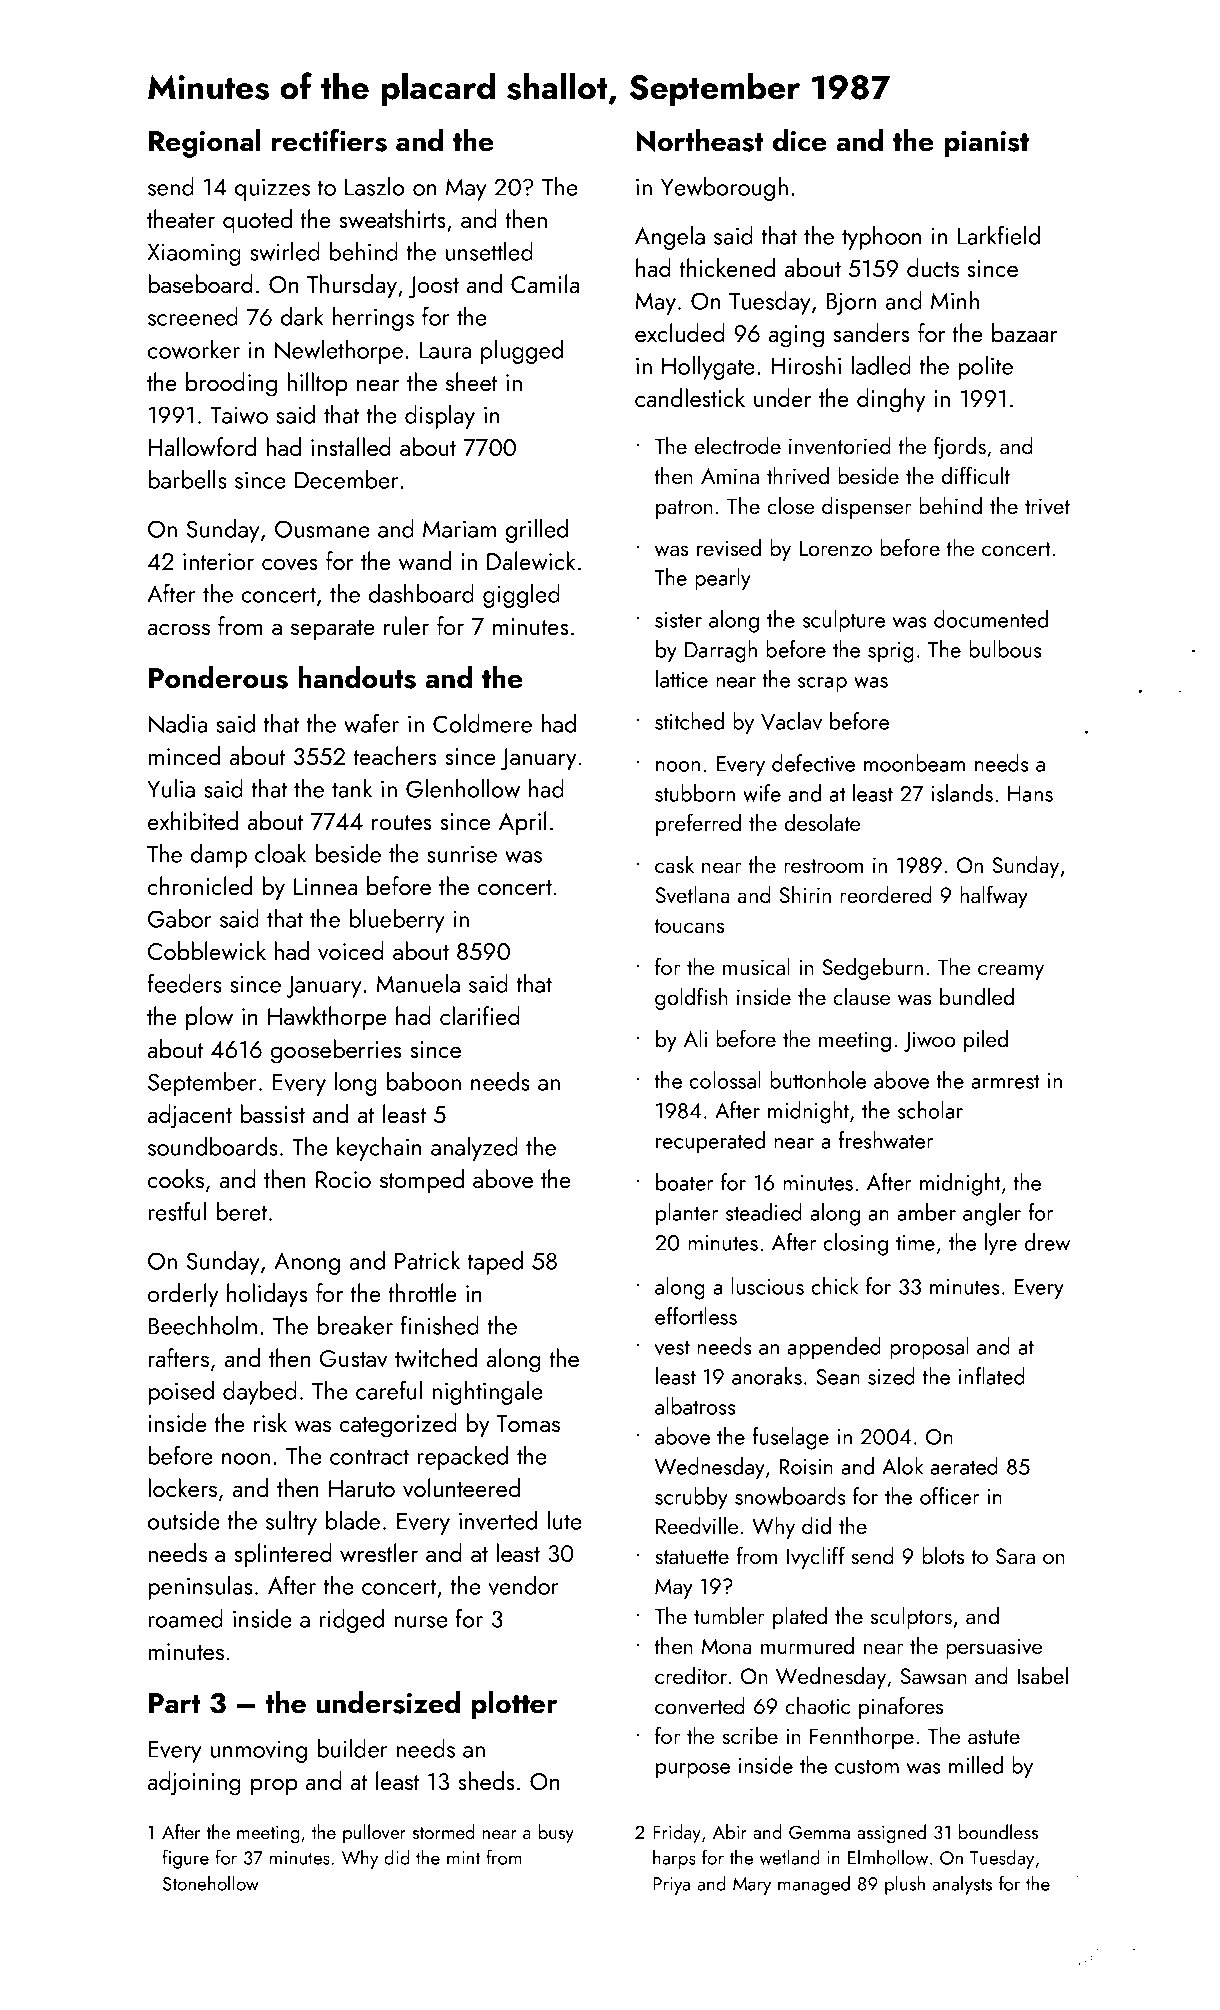  Describe the element at coordinates (838, 1377) in the screenshot. I see `Sean` at that location.
